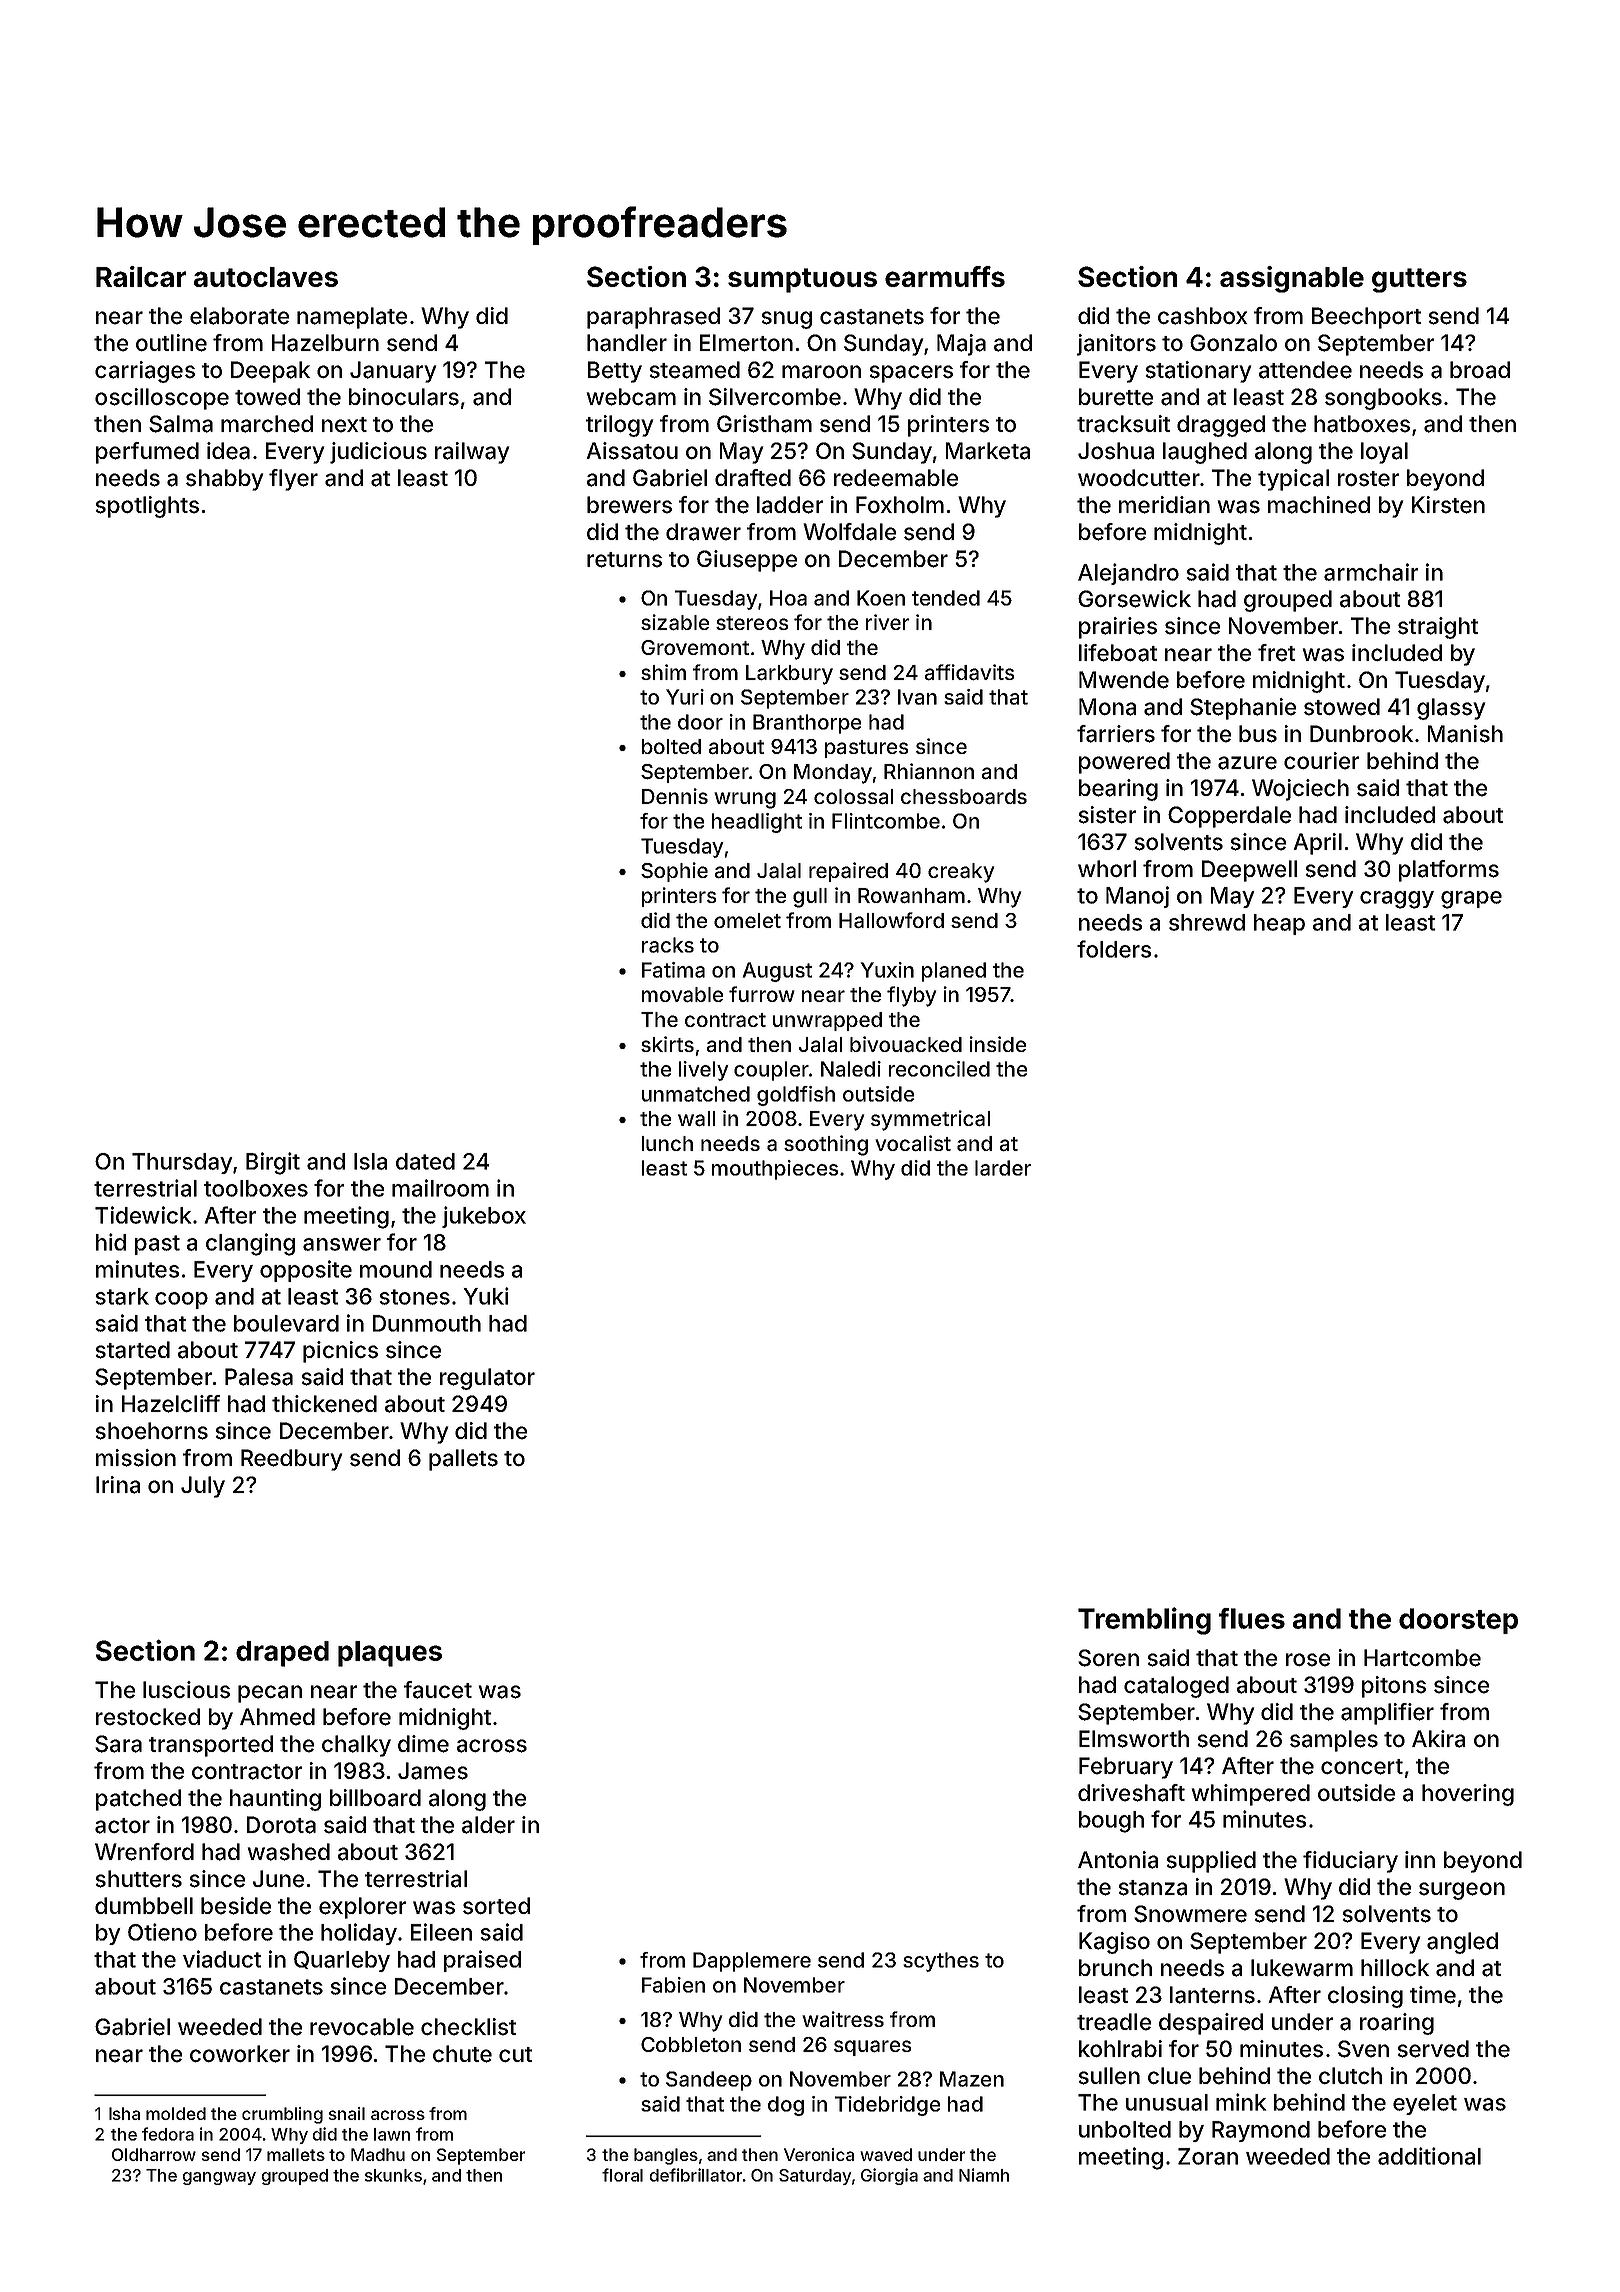 The image size is (1620, 2292). I want to click on sumptuous, so click(802, 280).
